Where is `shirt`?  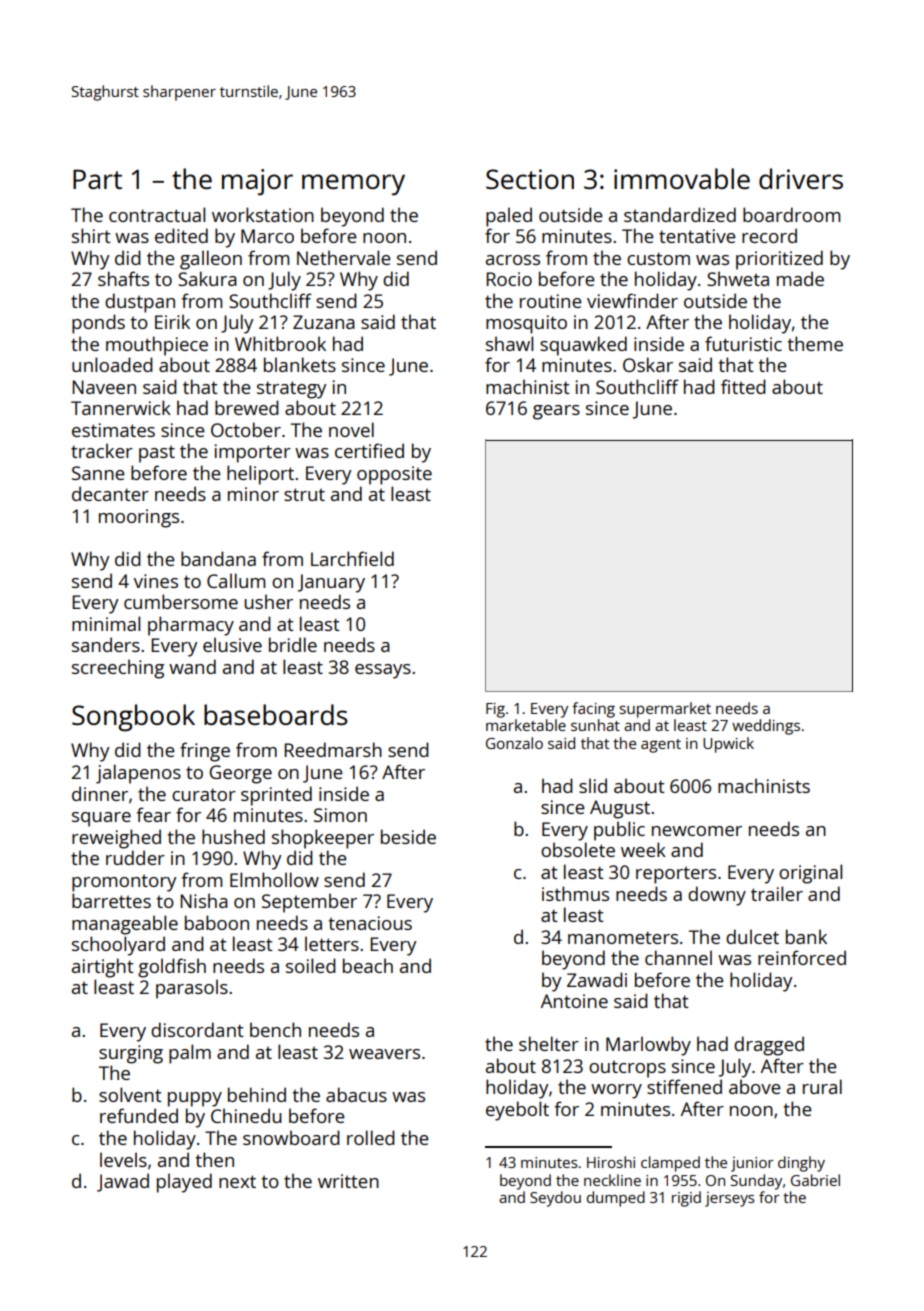 shirt is located at coordinates (91, 235).
